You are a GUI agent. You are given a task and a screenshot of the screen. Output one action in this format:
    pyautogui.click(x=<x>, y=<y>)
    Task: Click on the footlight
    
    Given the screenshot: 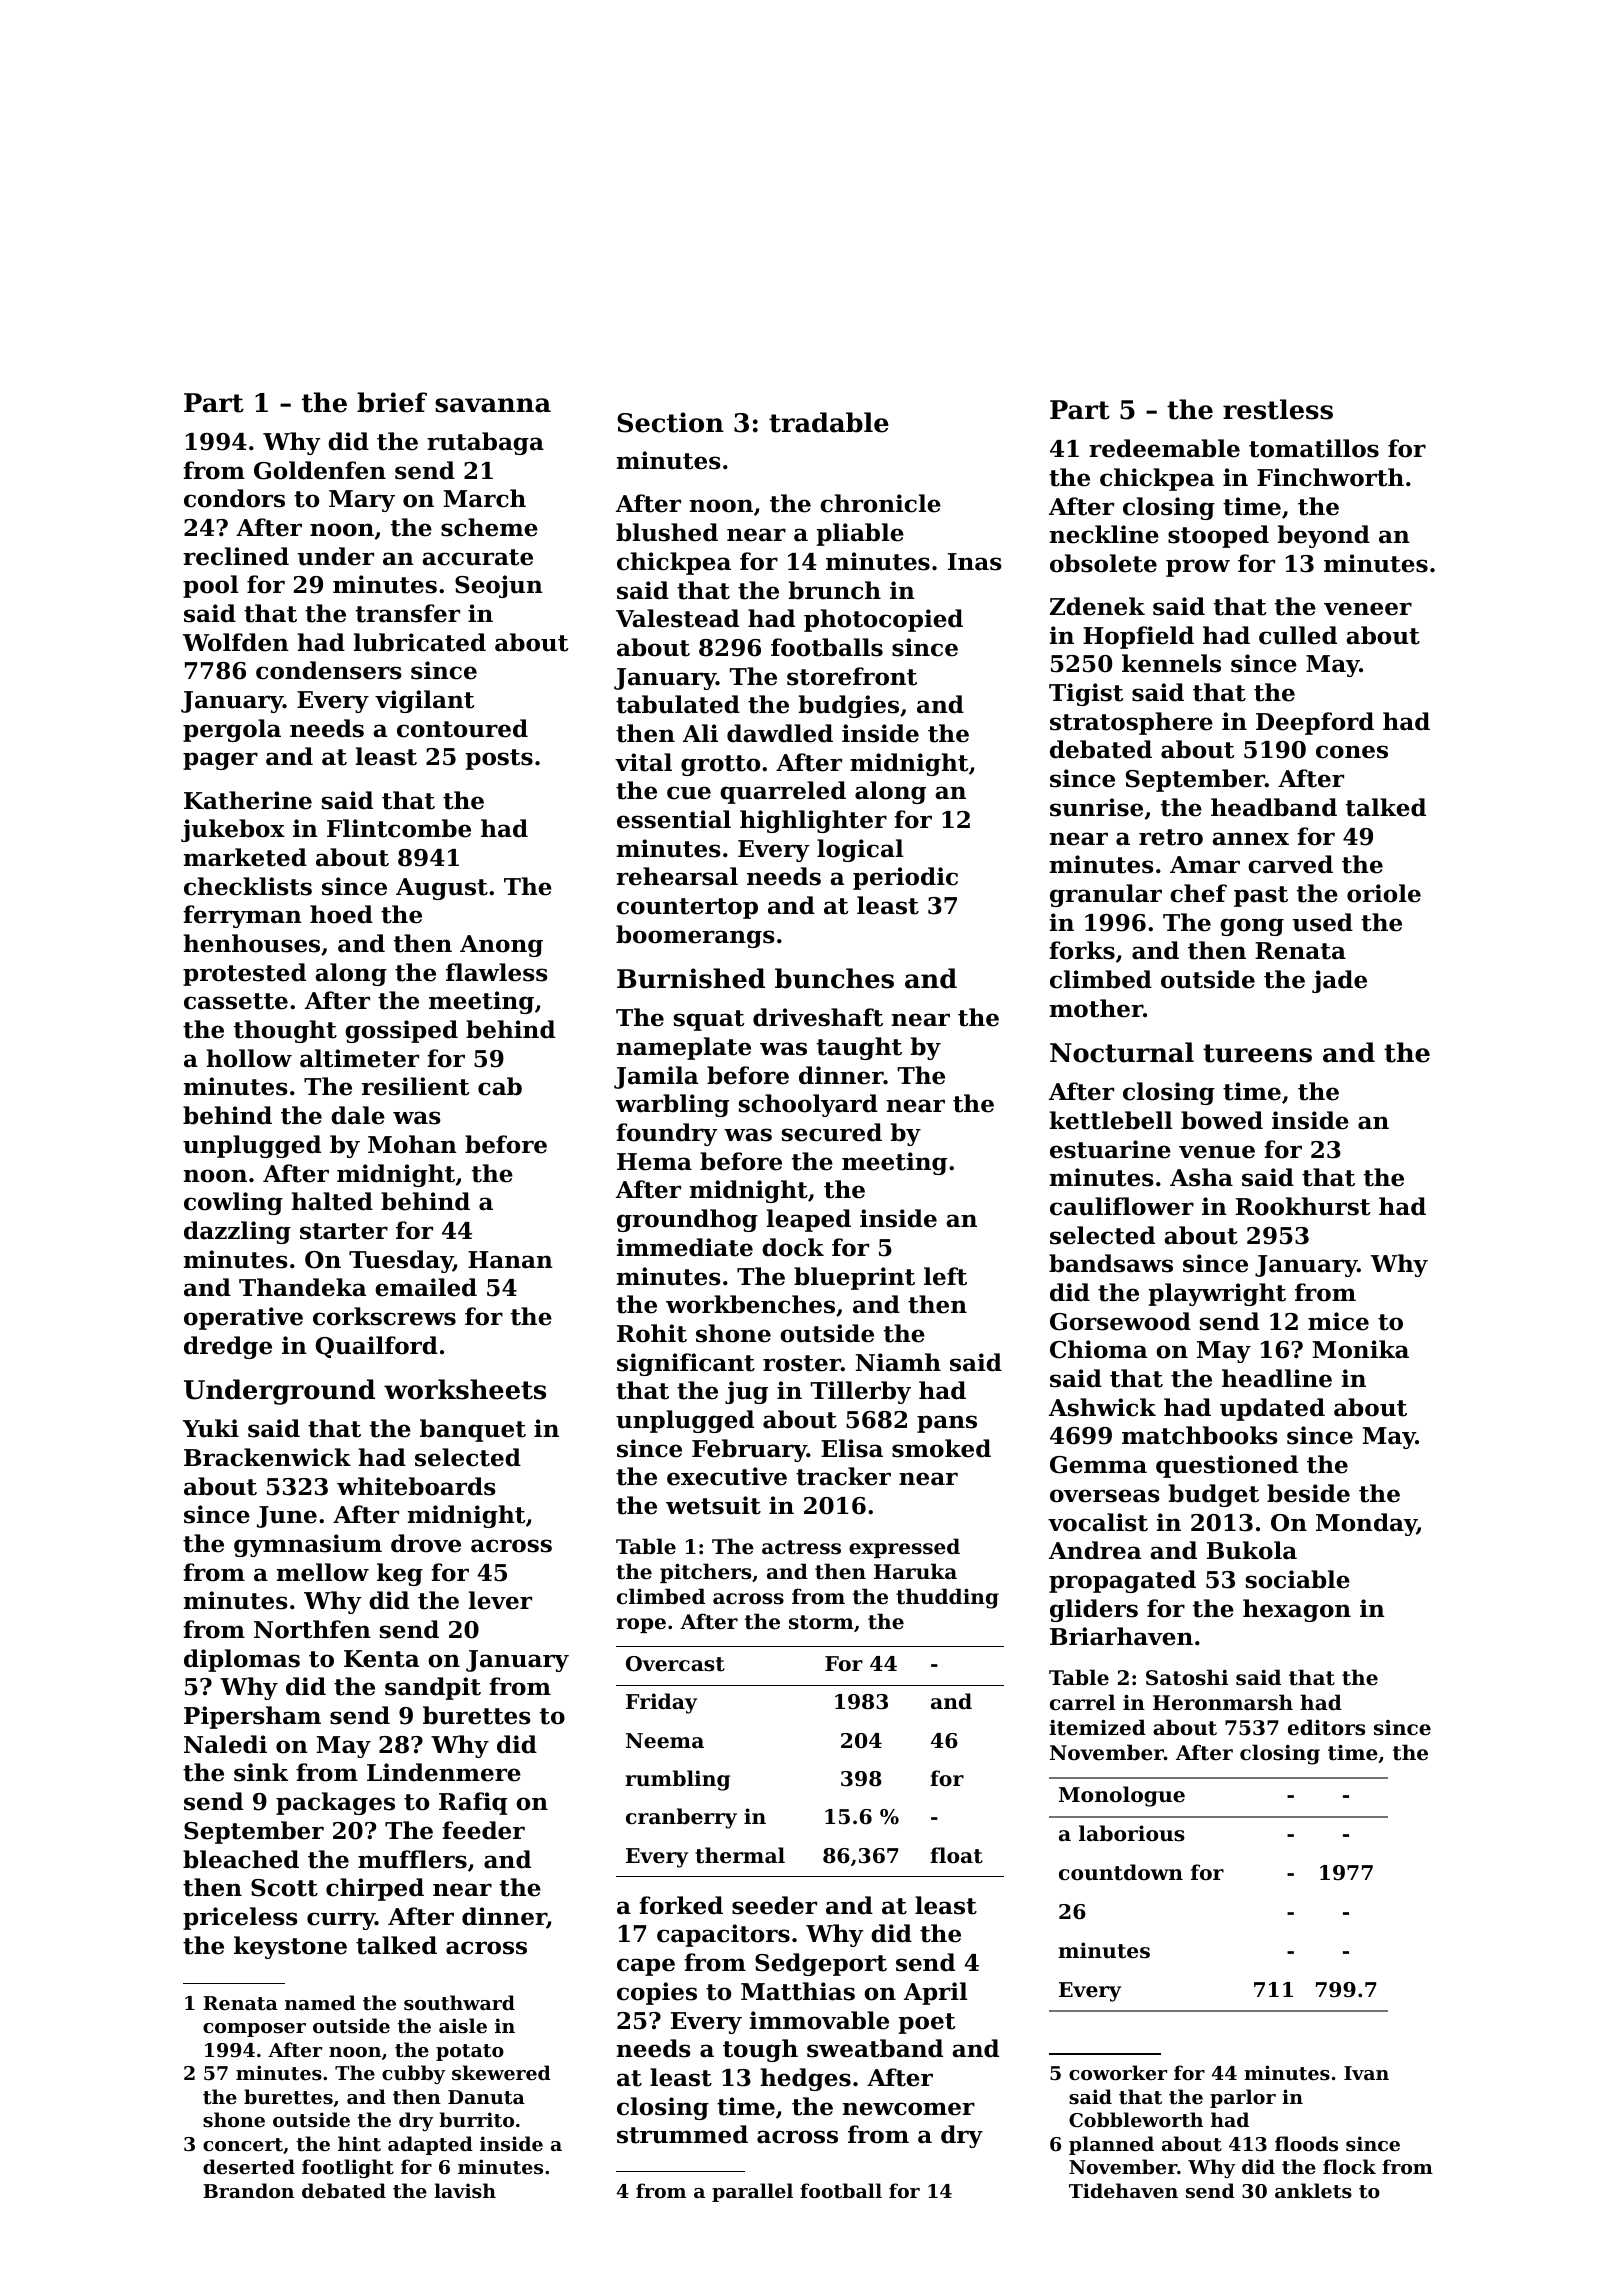 What is the action you would take?
    pyautogui.click(x=348, y=2168)
